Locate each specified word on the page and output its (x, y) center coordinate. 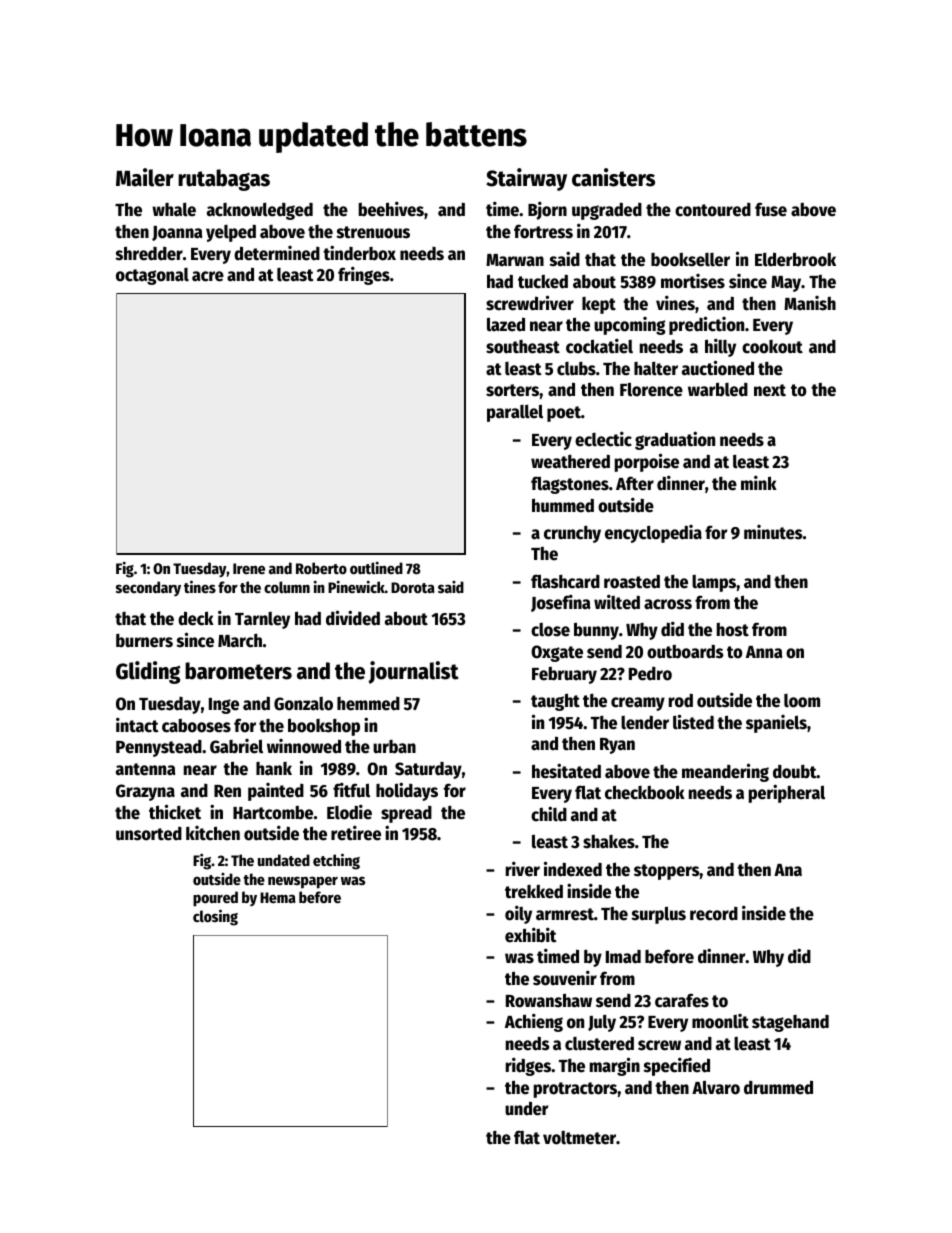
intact (137, 725)
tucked (543, 281)
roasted (632, 581)
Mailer (145, 177)
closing (215, 917)
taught (555, 702)
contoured (713, 210)
